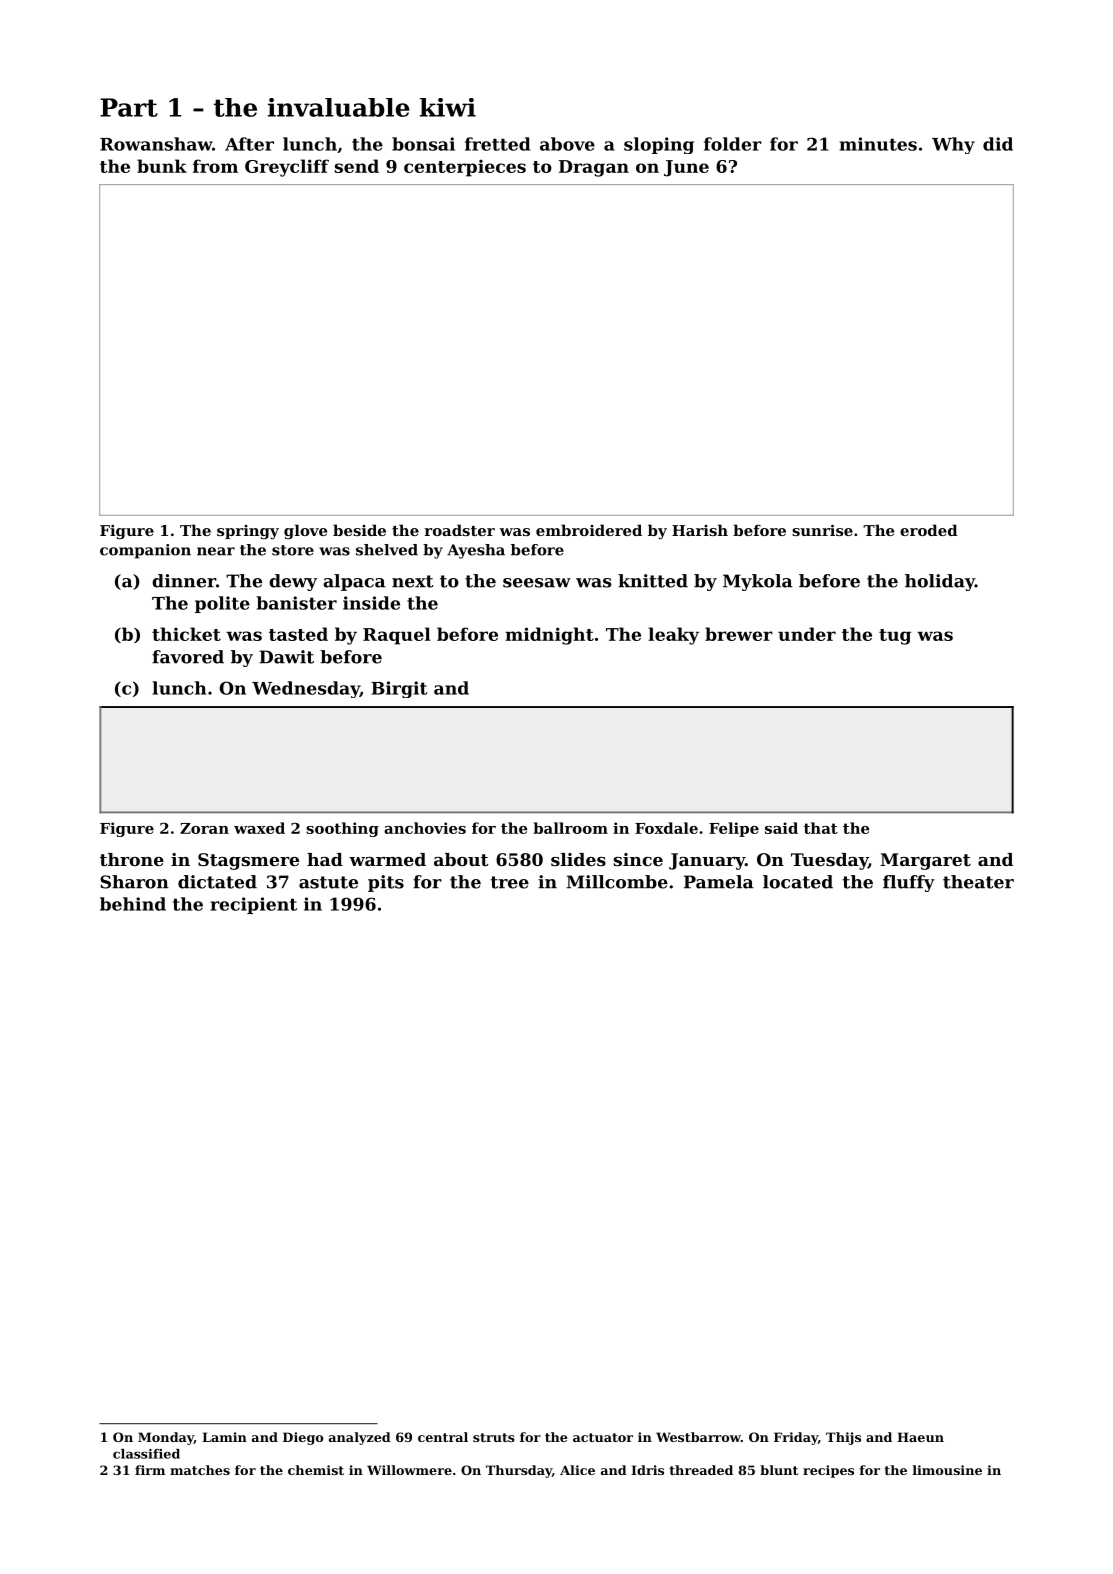 The height and width of the image is (1574, 1113). I want to click on recipient, so click(253, 905).
